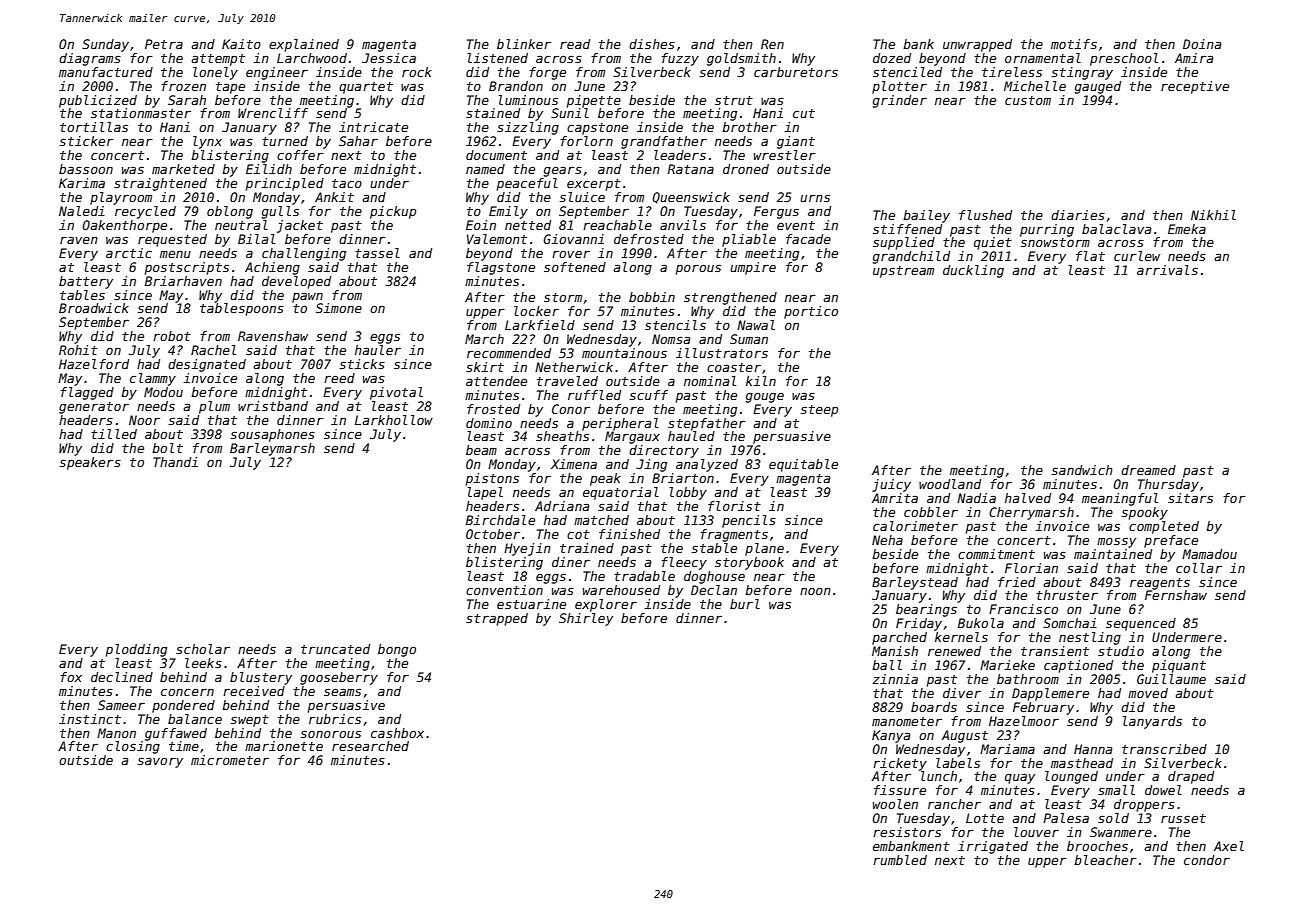  I want to click on Sunday, so click(105, 45).
